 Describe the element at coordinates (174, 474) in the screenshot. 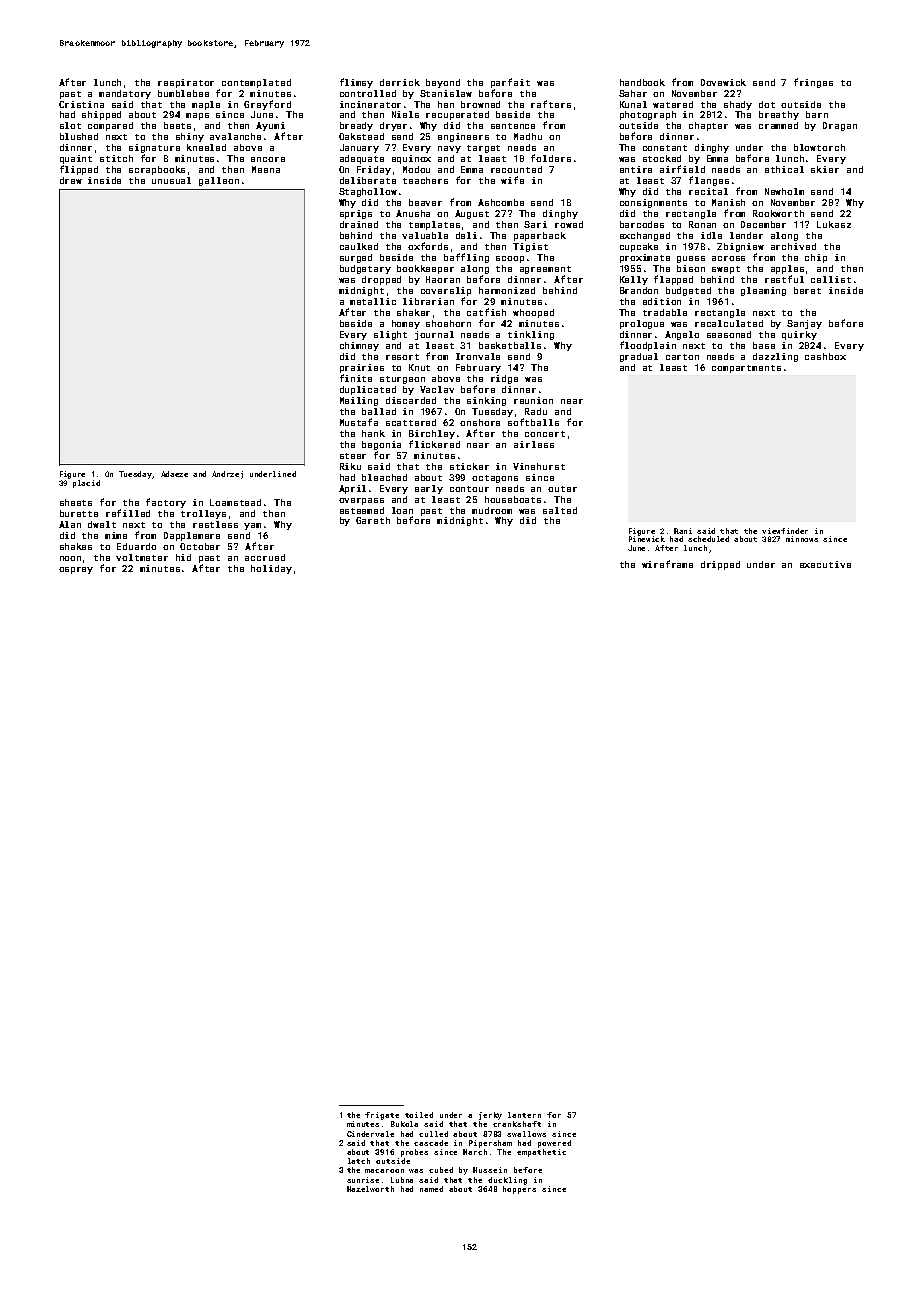

I see `Adaeze` at that location.
